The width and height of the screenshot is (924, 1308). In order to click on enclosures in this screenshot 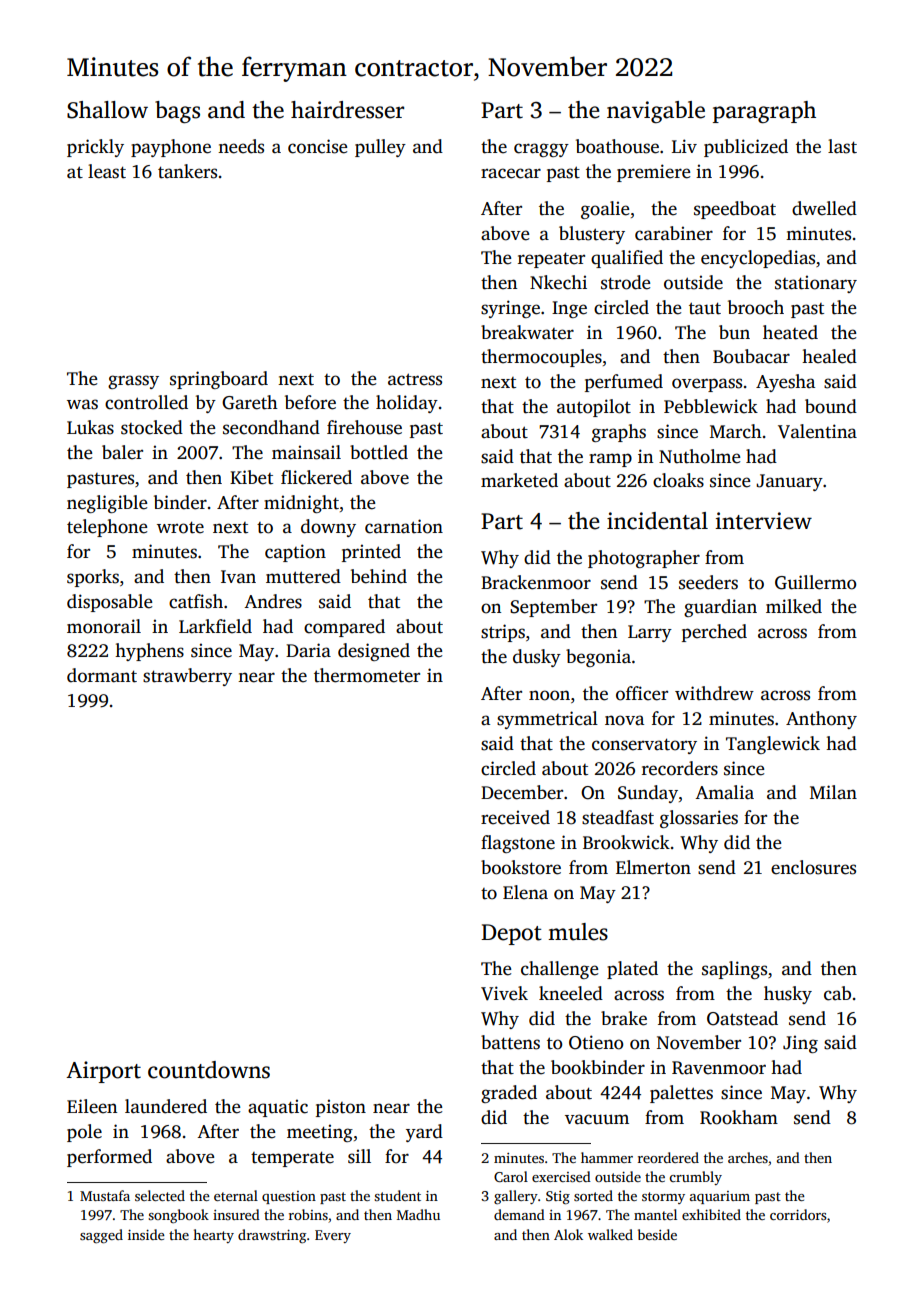, I will do `click(813, 867)`.
